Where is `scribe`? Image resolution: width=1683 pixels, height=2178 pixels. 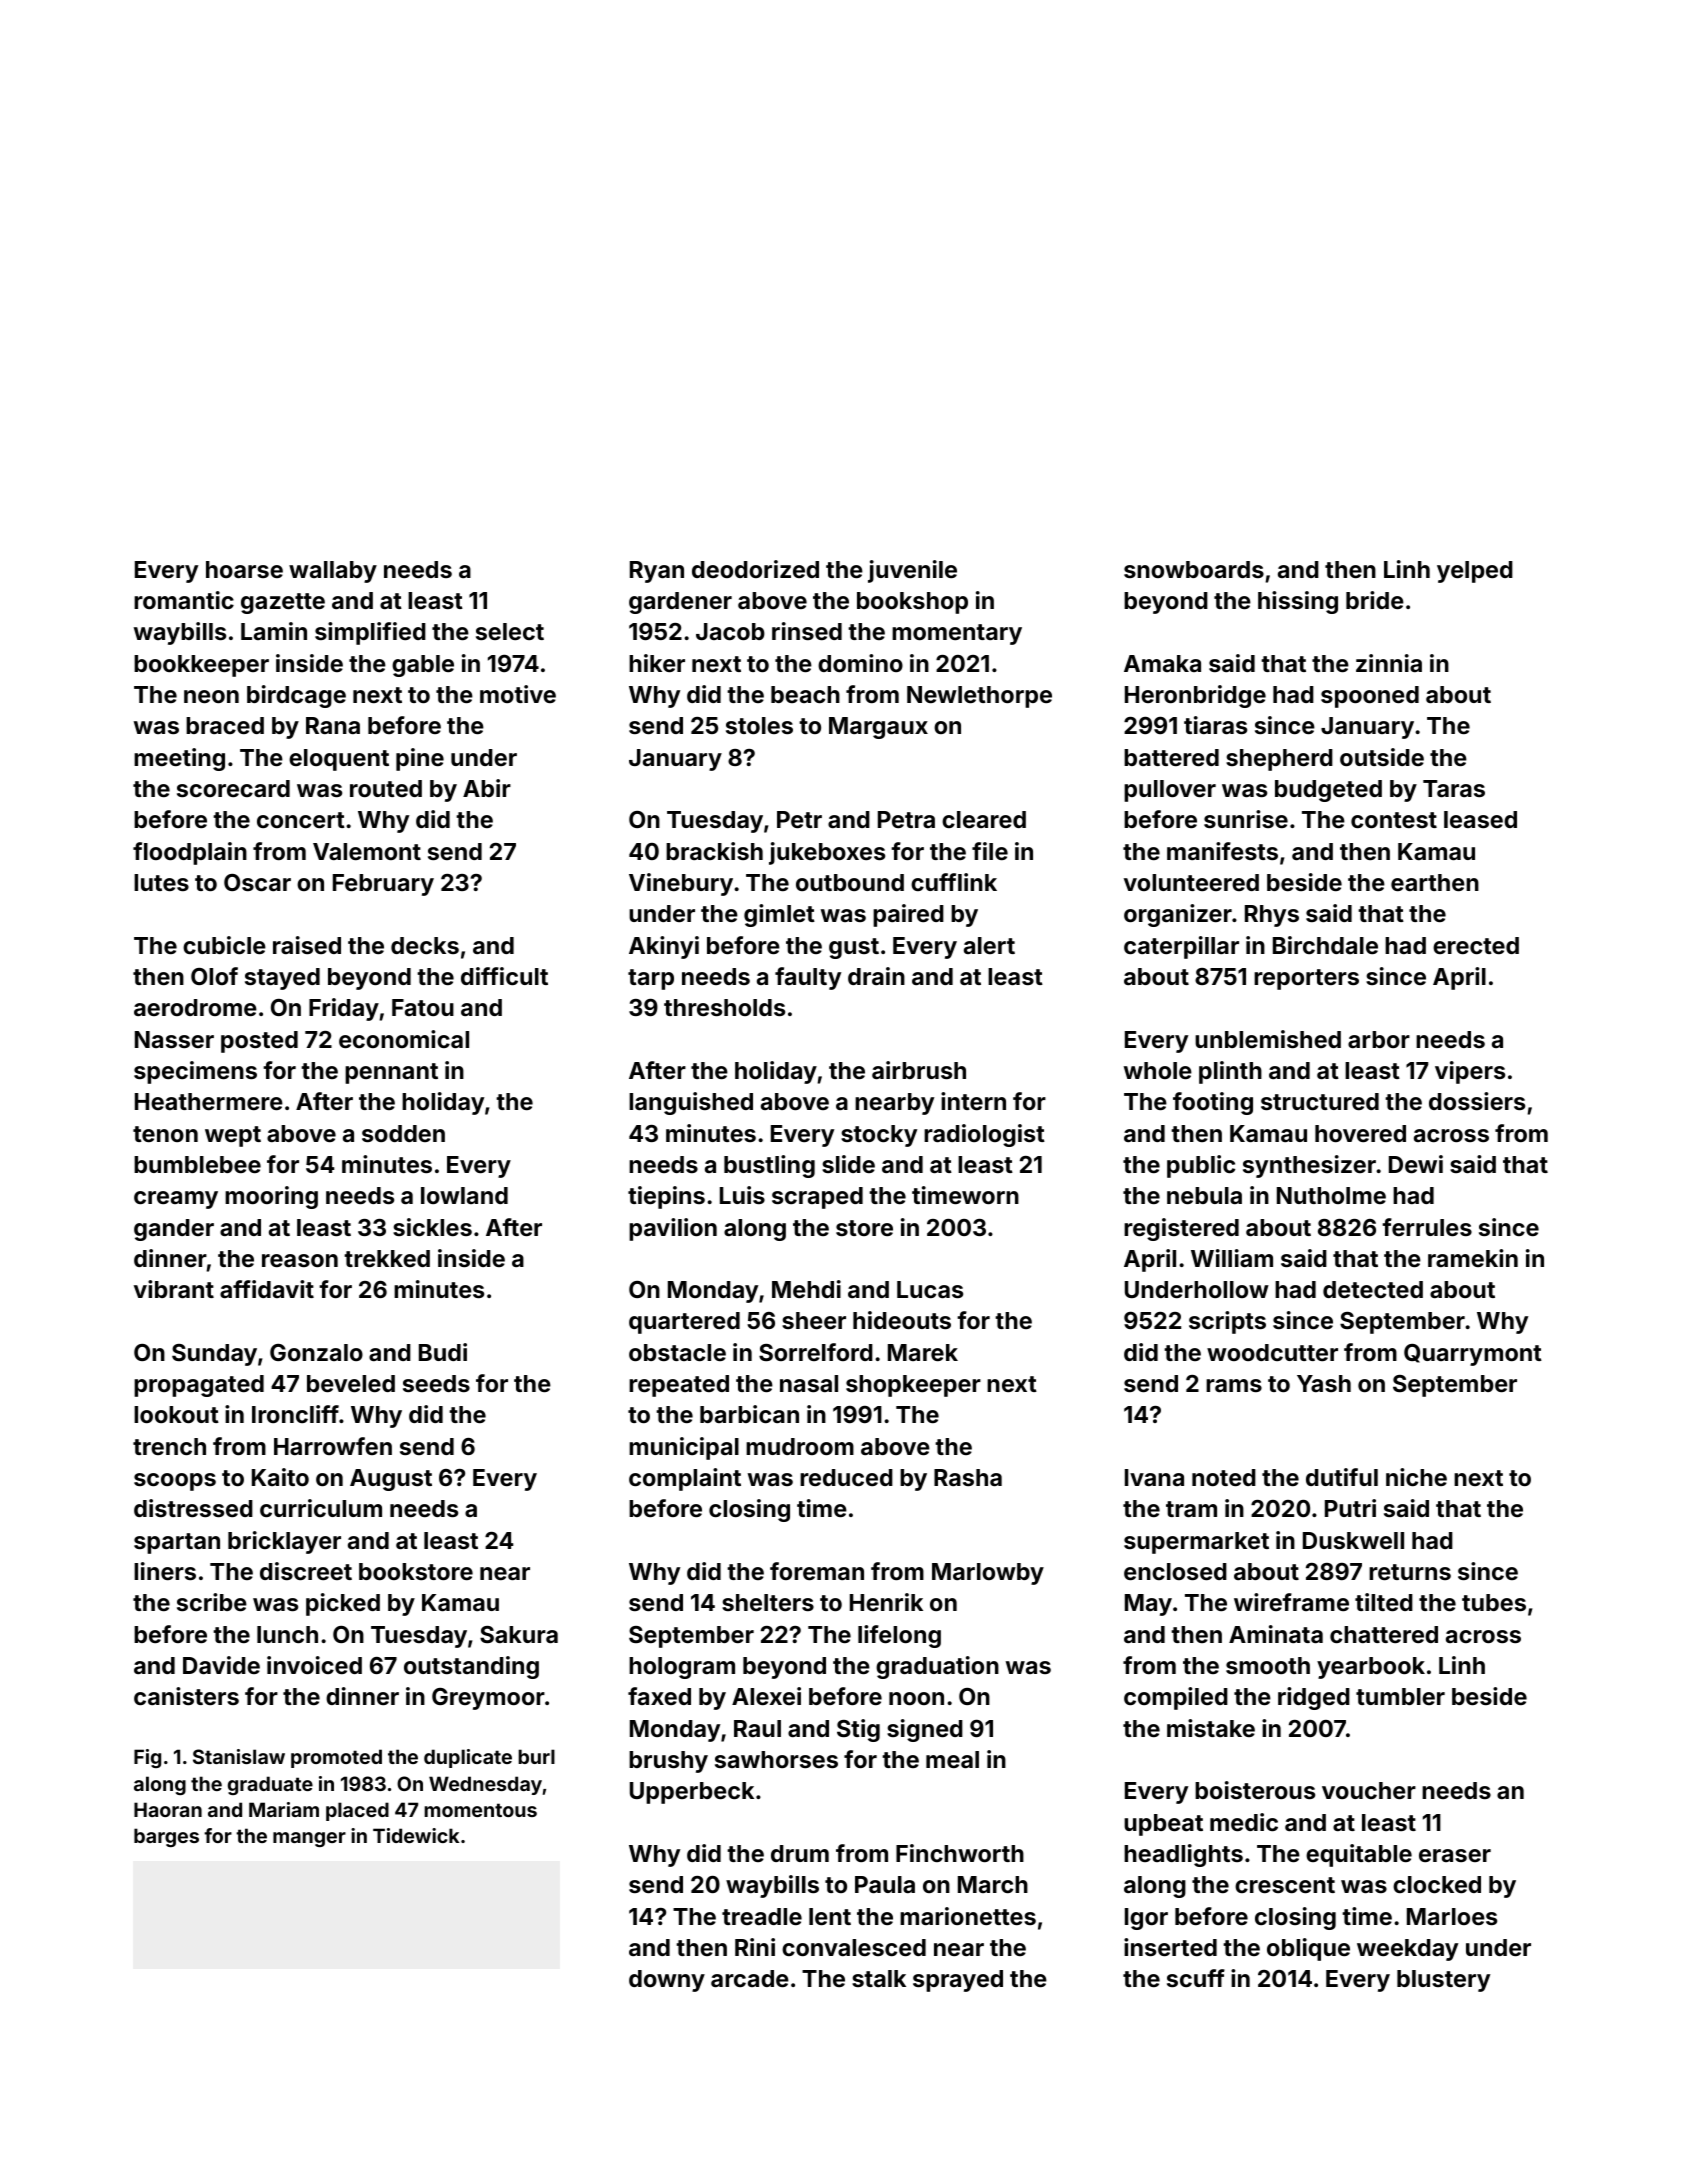 scribe is located at coordinates (212, 1602).
